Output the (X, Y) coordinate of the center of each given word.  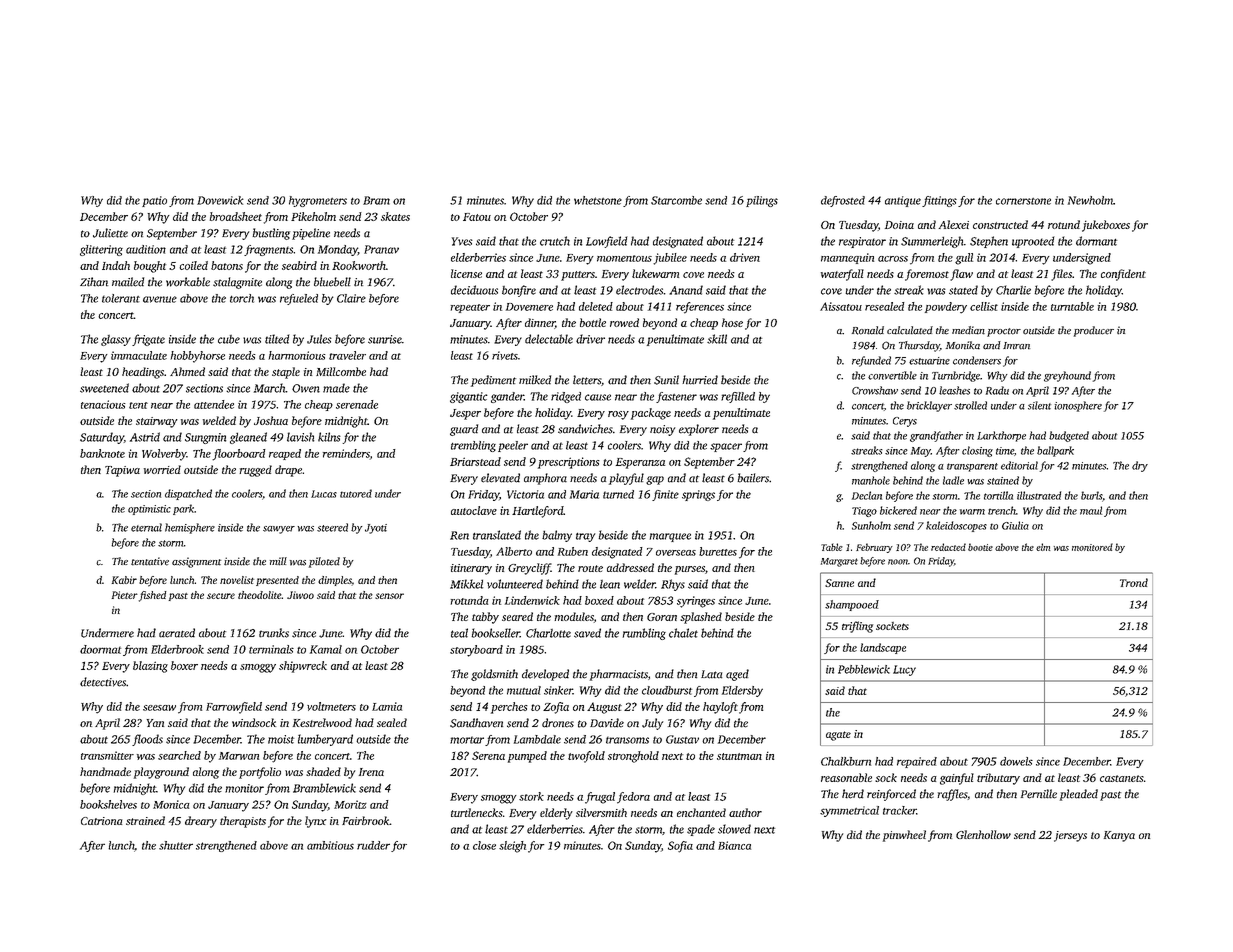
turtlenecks (477, 812)
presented (277, 581)
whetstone (598, 200)
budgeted (1069, 436)
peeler (513, 446)
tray (585, 537)
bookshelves (108, 804)
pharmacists (619, 675)
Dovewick (220, 200)
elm (1043, 547)
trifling (857, 627)
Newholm (1090, 200)
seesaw (159, 708)
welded (219, 420)
